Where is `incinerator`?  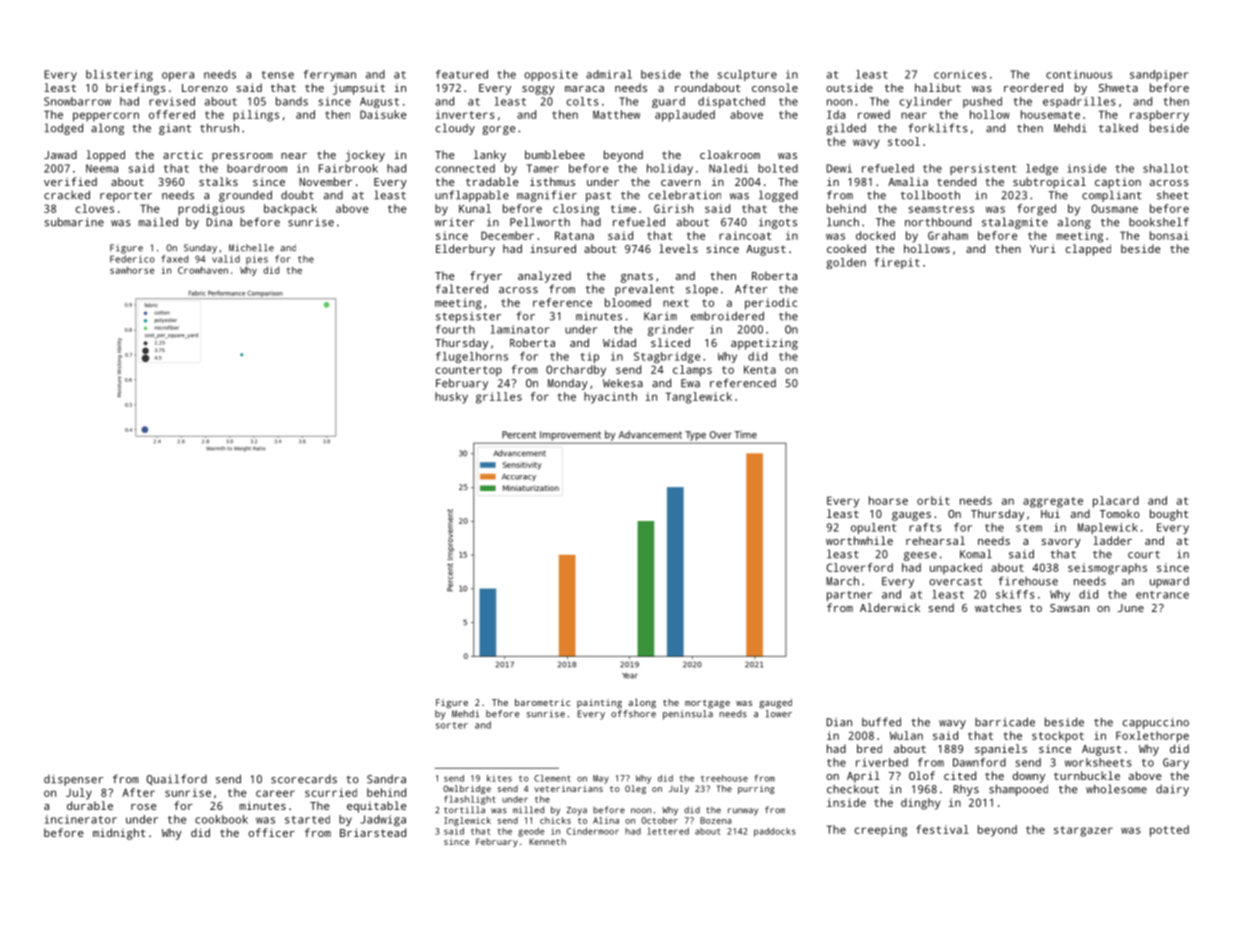
incinerator is located at coordinates (81, 819).
